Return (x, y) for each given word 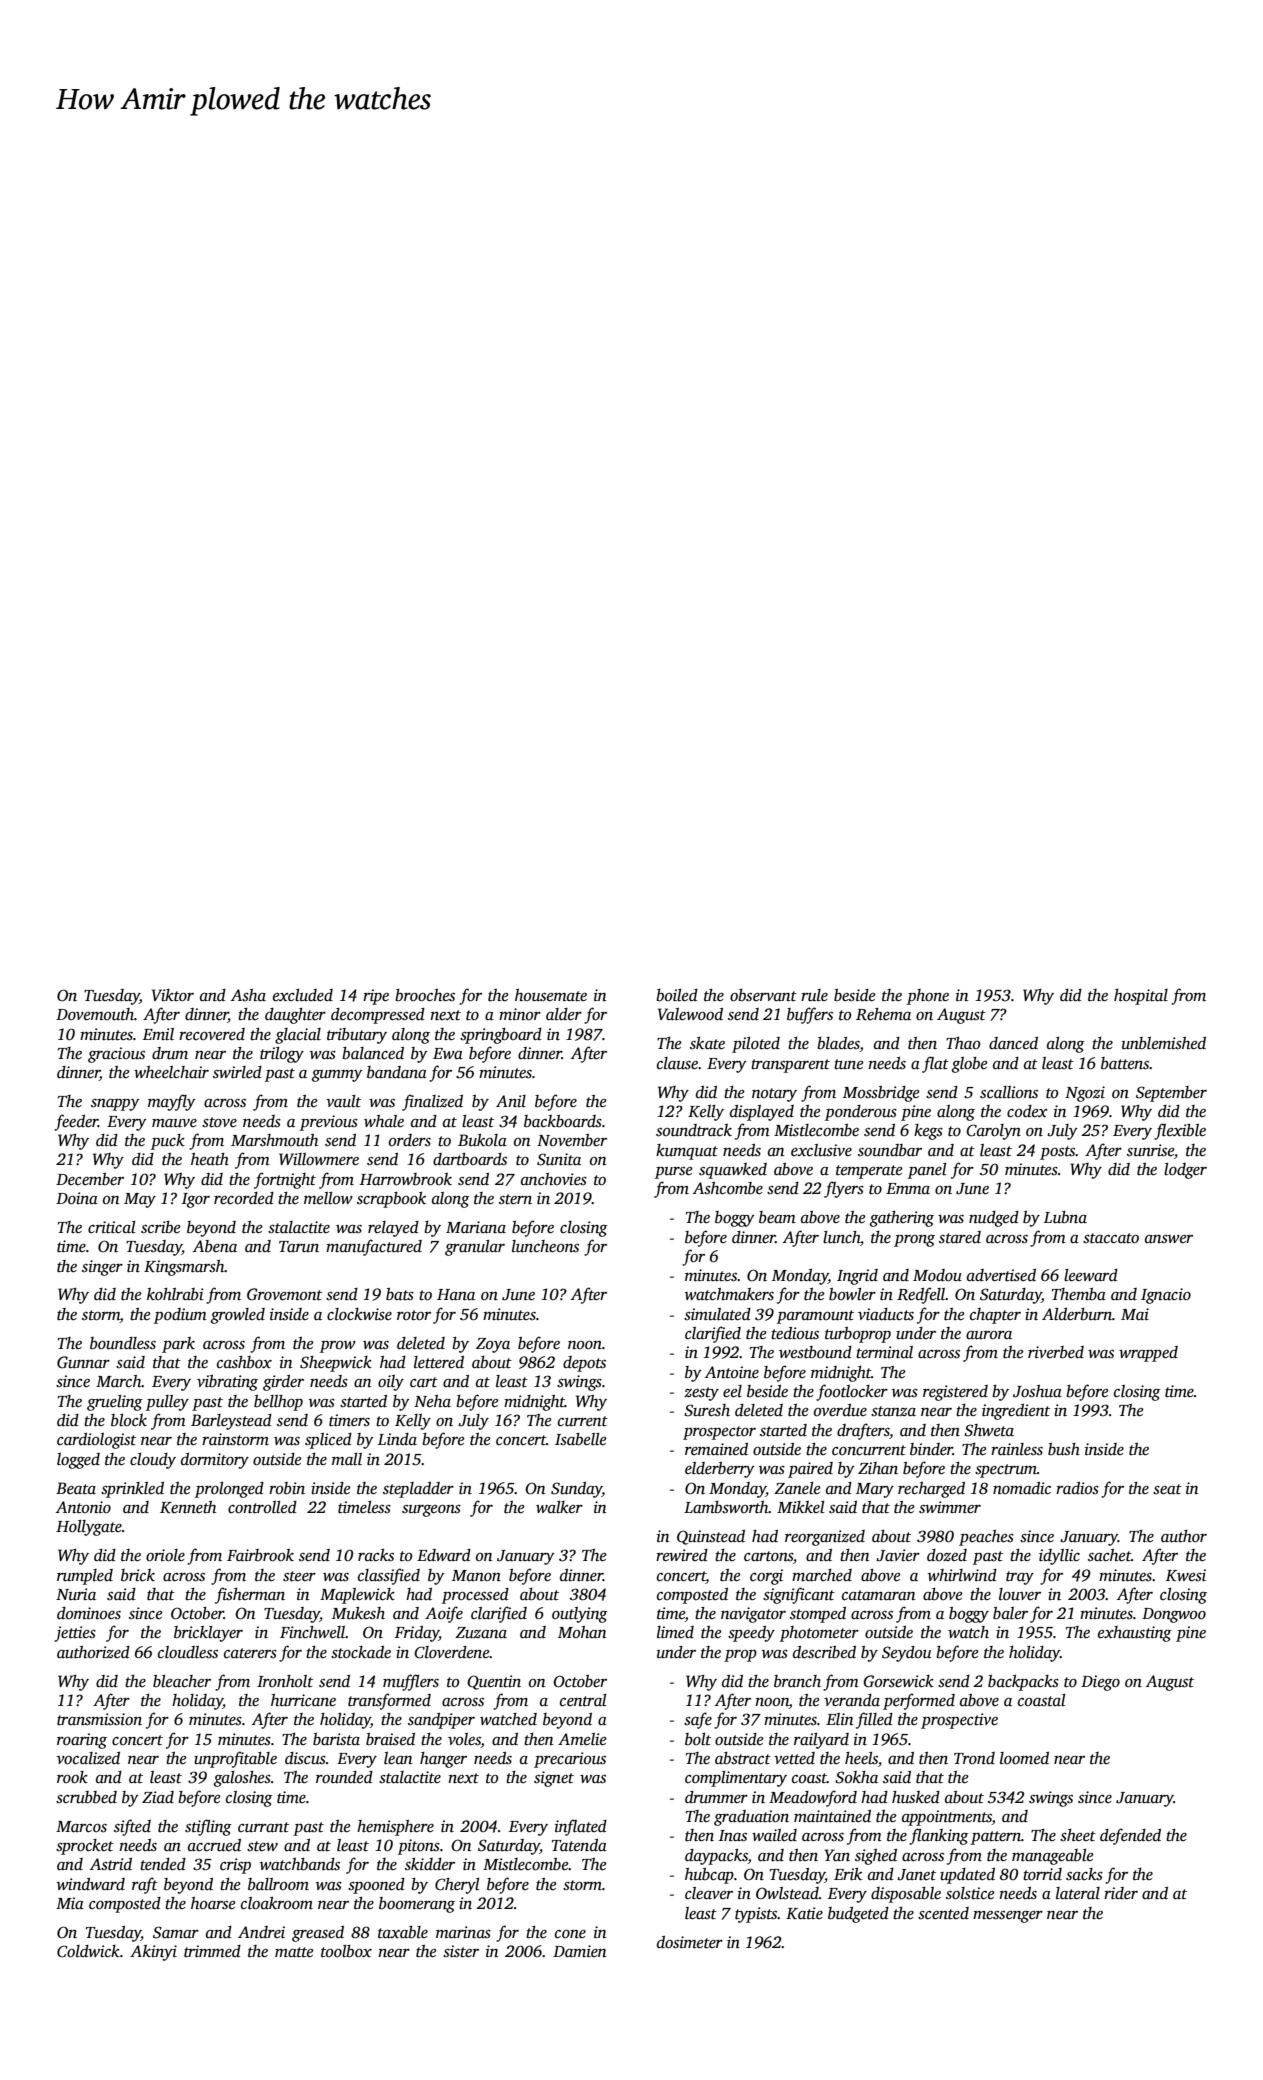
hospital (1141, 997)
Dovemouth (95, 1014)
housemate (551, 995)
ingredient (1016, 1412)
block (129, 1420)
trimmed (212, 1951)
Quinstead (711, 1537)
